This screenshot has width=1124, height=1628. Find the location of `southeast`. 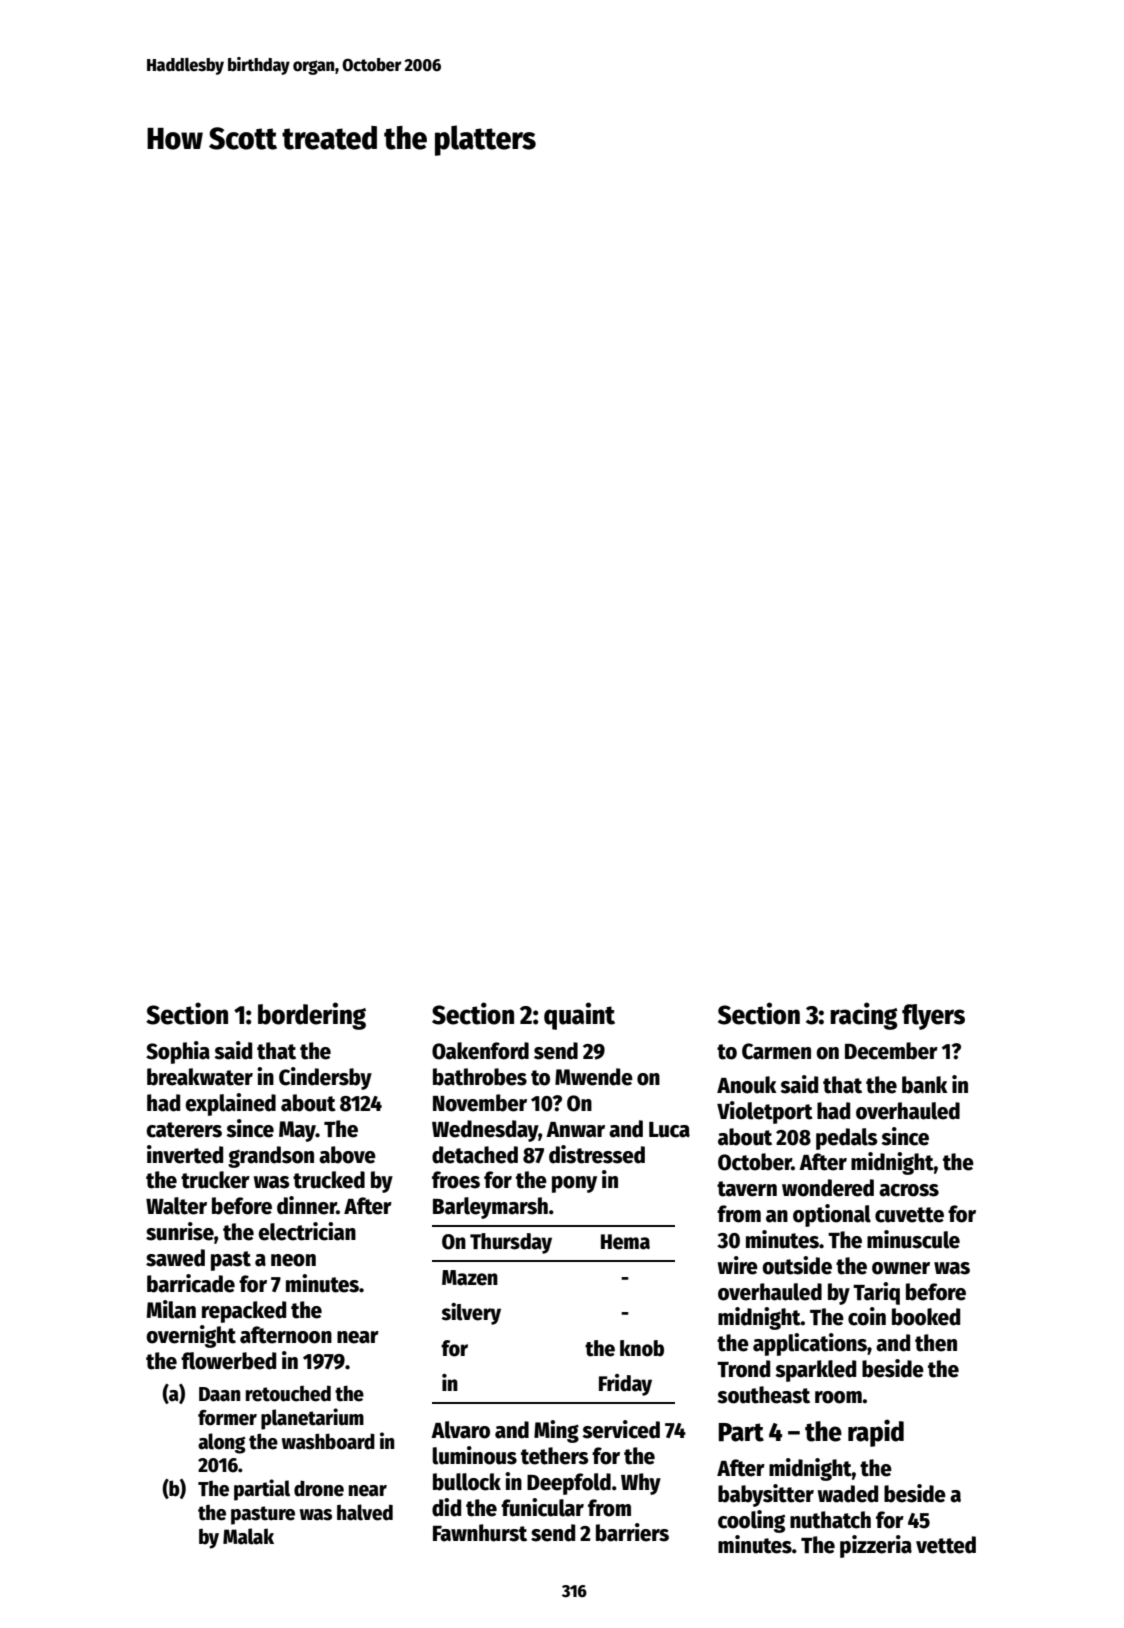

southeast is located at coordinates (763, 1395).
